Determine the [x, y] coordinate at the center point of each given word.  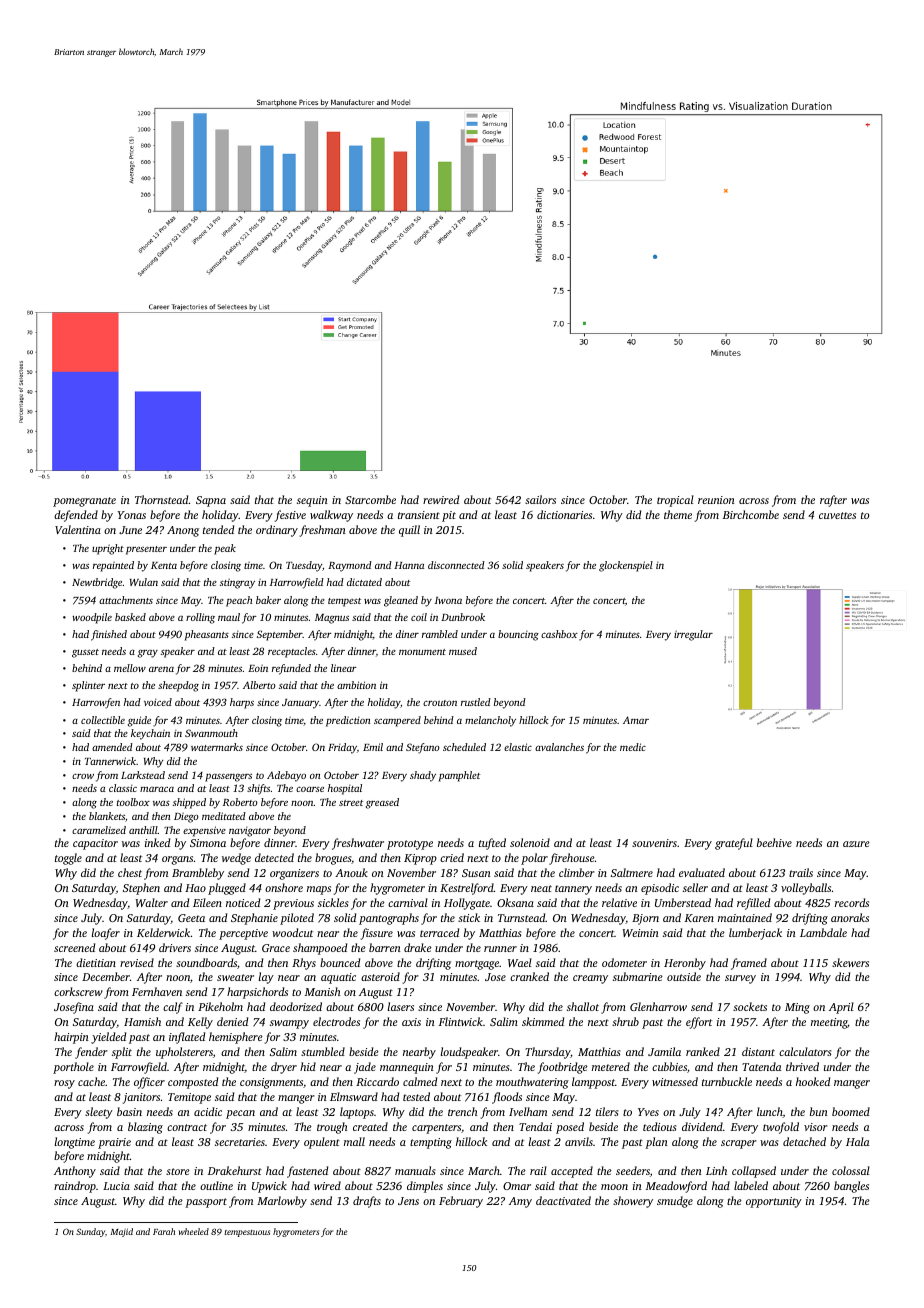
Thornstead [162, 499]
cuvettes [837, 515]
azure [856, 844]
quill [409, 531]
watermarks [217, 747]
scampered [397, 721]
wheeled [194, 1231]
